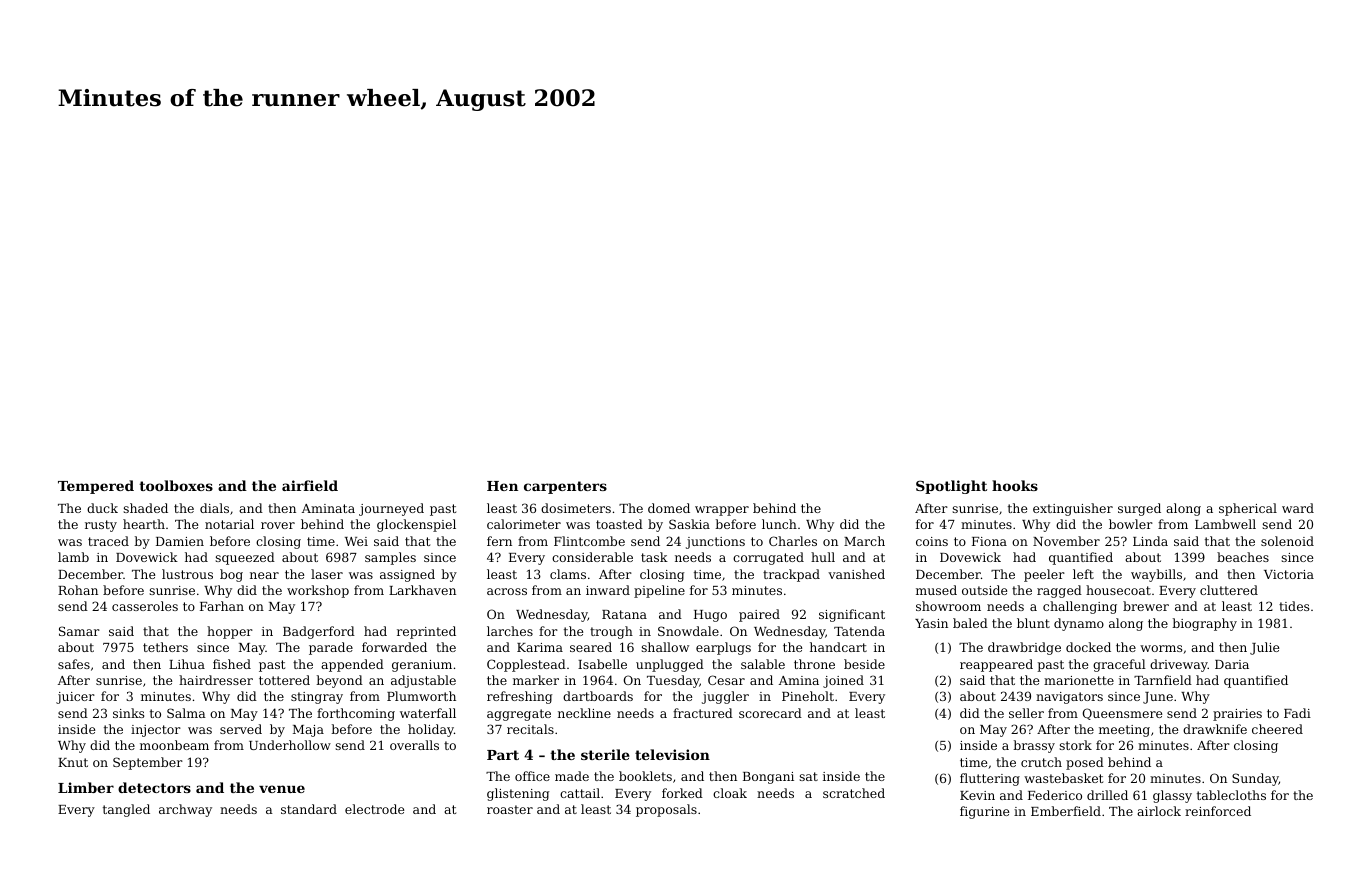 The height and width of the screenshot is (887, 1372). Describe the element at coordinates (1066, 811) in the screenshot. I see `Emberfield` at that location.
